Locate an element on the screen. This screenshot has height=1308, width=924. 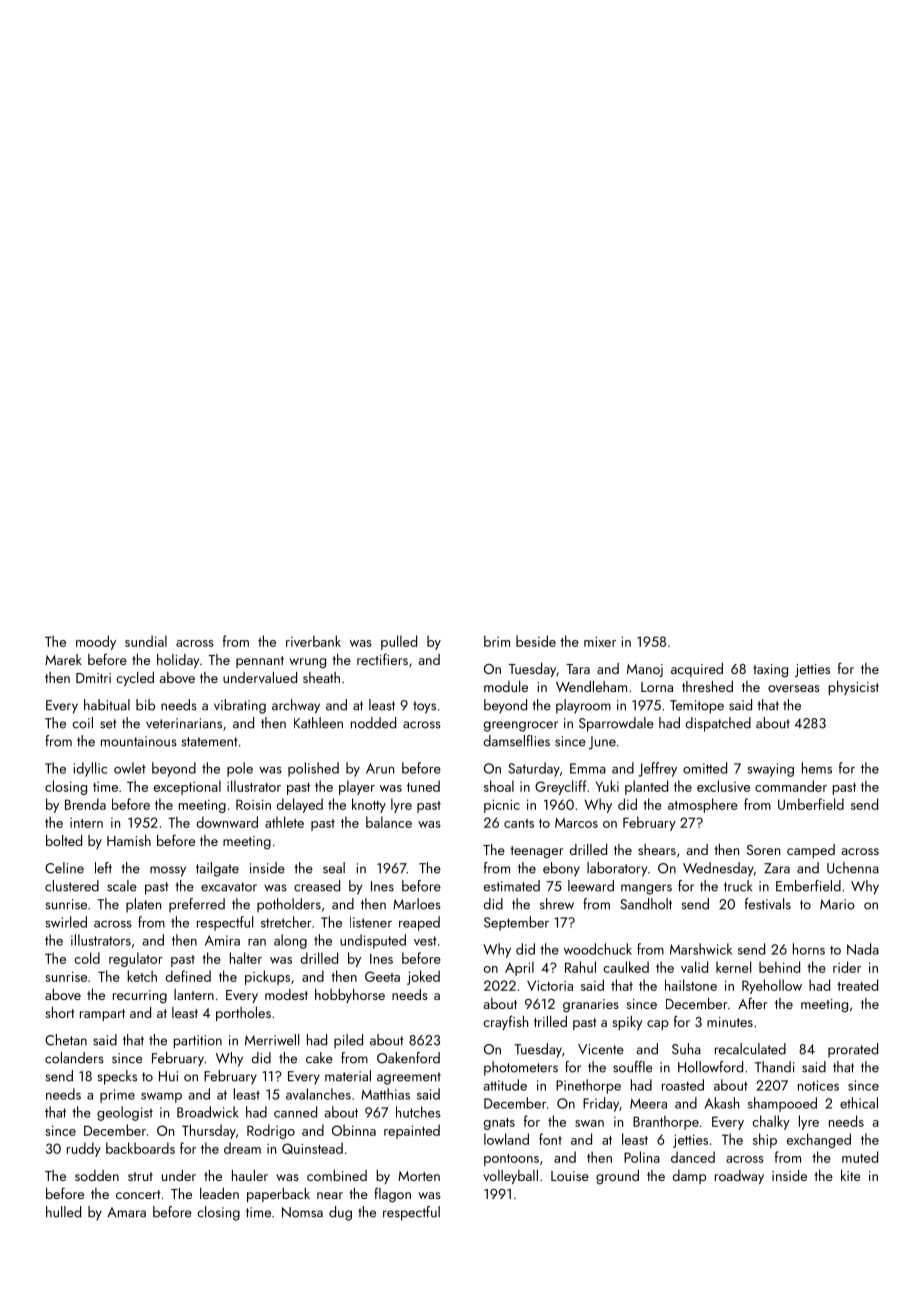
module is located at coordinates (506, 686).
